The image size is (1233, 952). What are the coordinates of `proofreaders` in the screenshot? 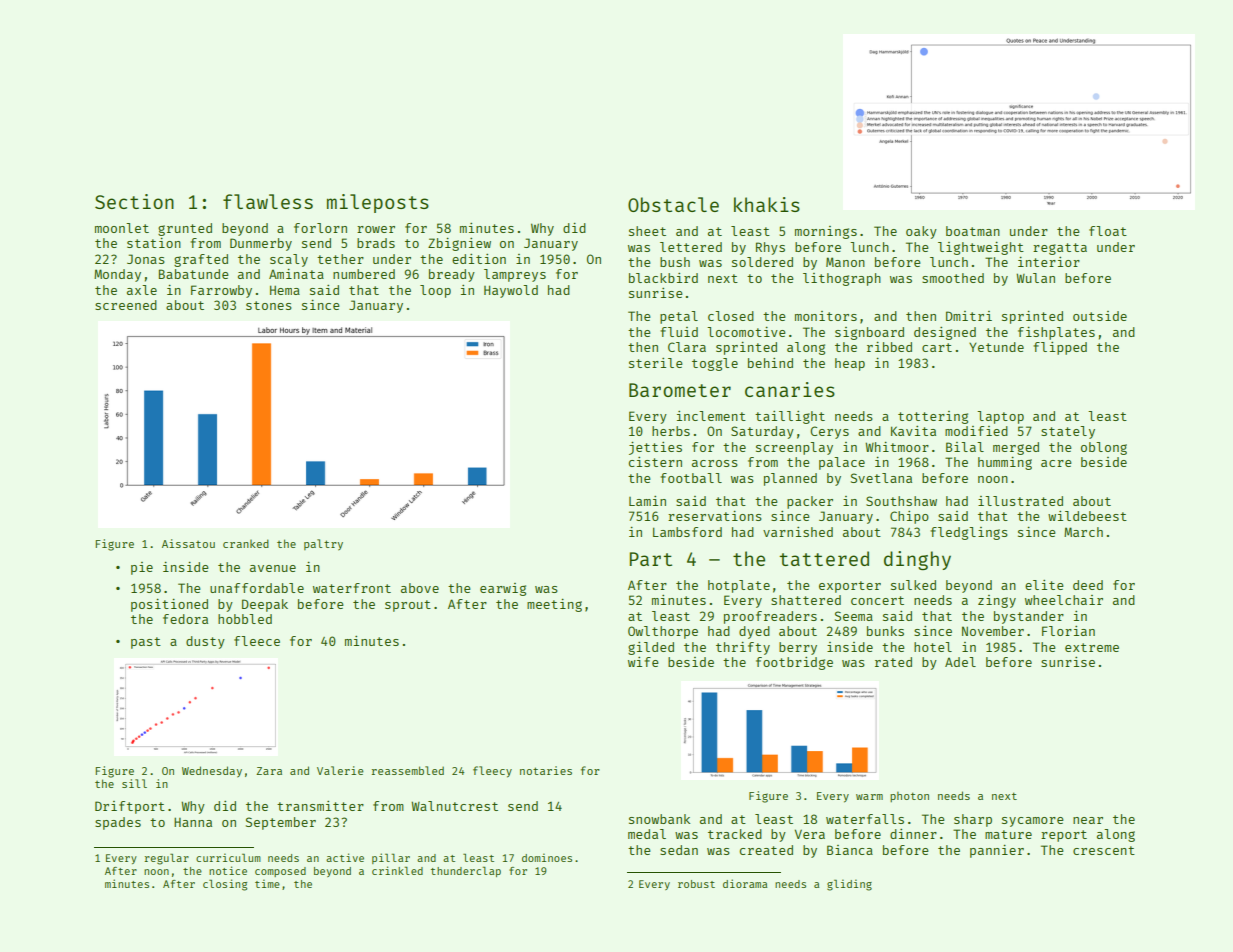 It's located at (770, 617).
